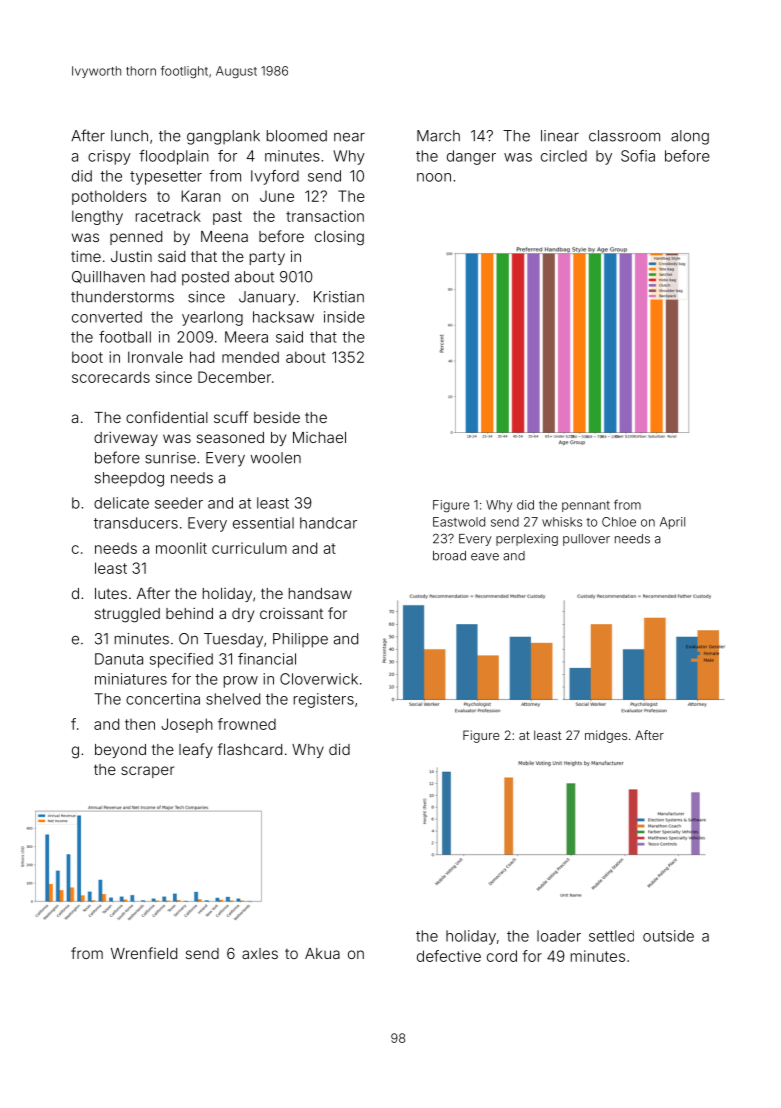 The height and width of the image is (1108, 781). Describe the element at coordinates (606, 736) in the image. I see `midges` at that location.
